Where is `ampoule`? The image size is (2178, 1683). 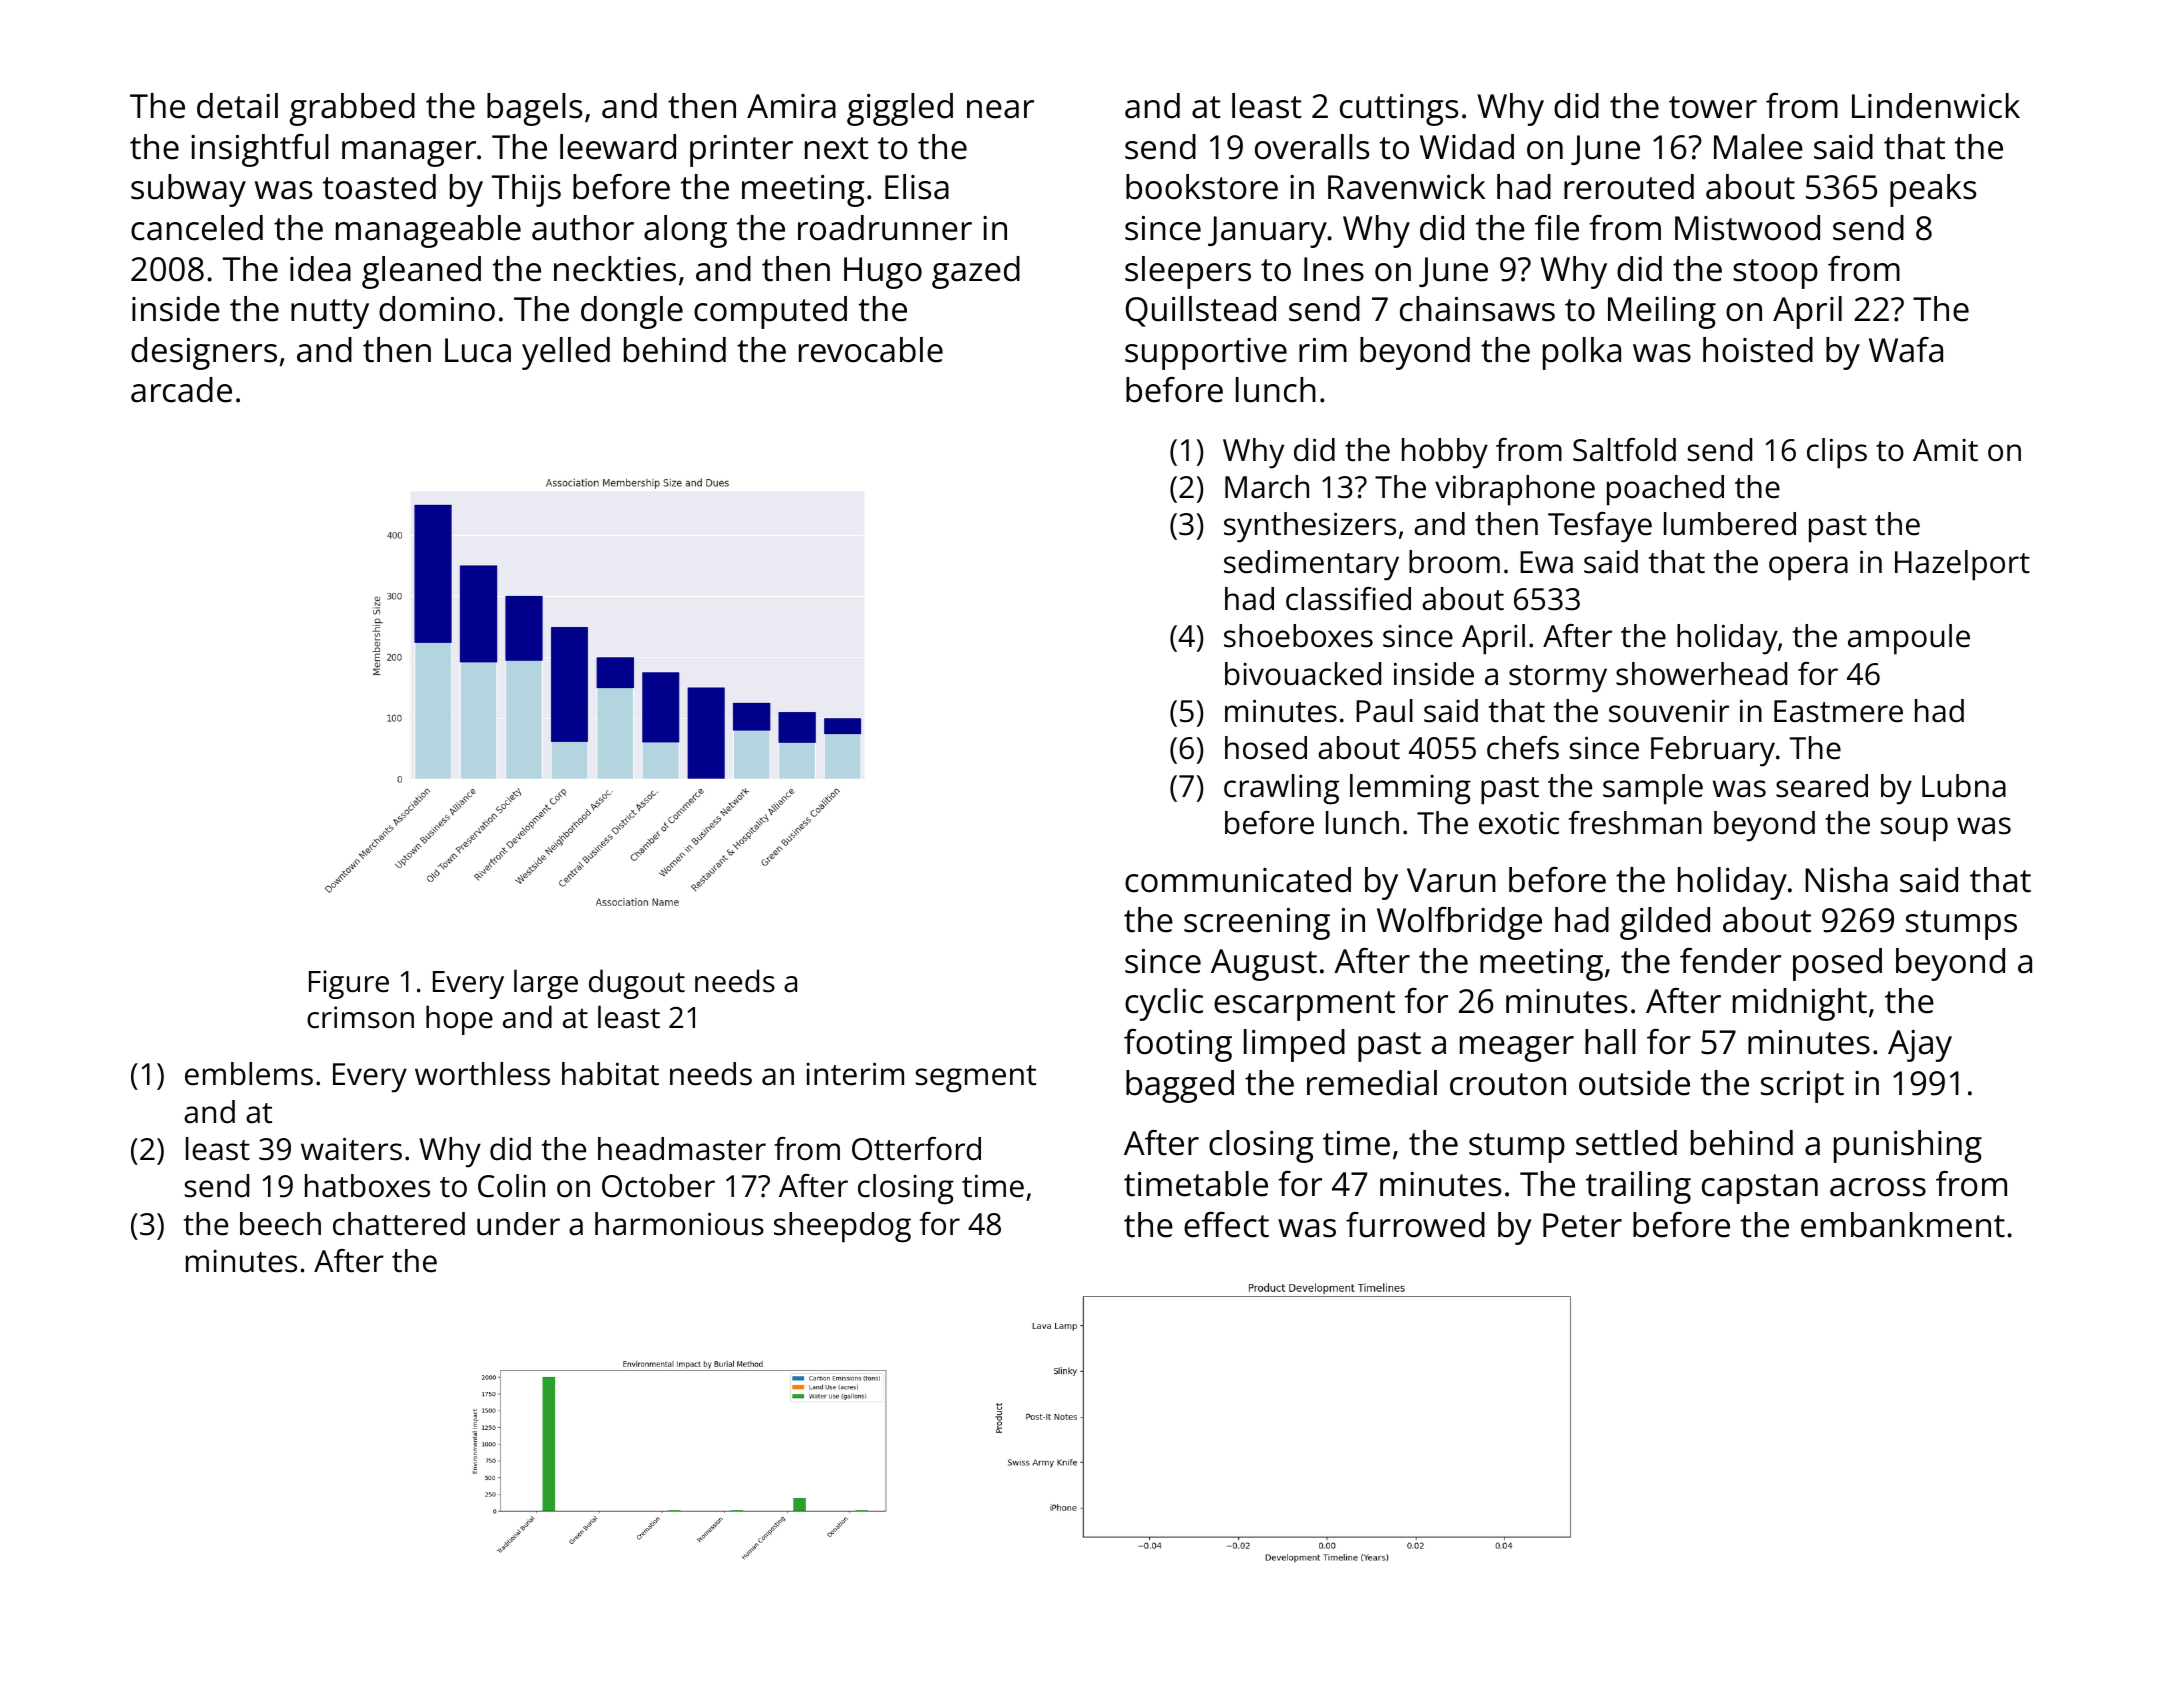 ampoule is located at coordinates (1909, 639).
